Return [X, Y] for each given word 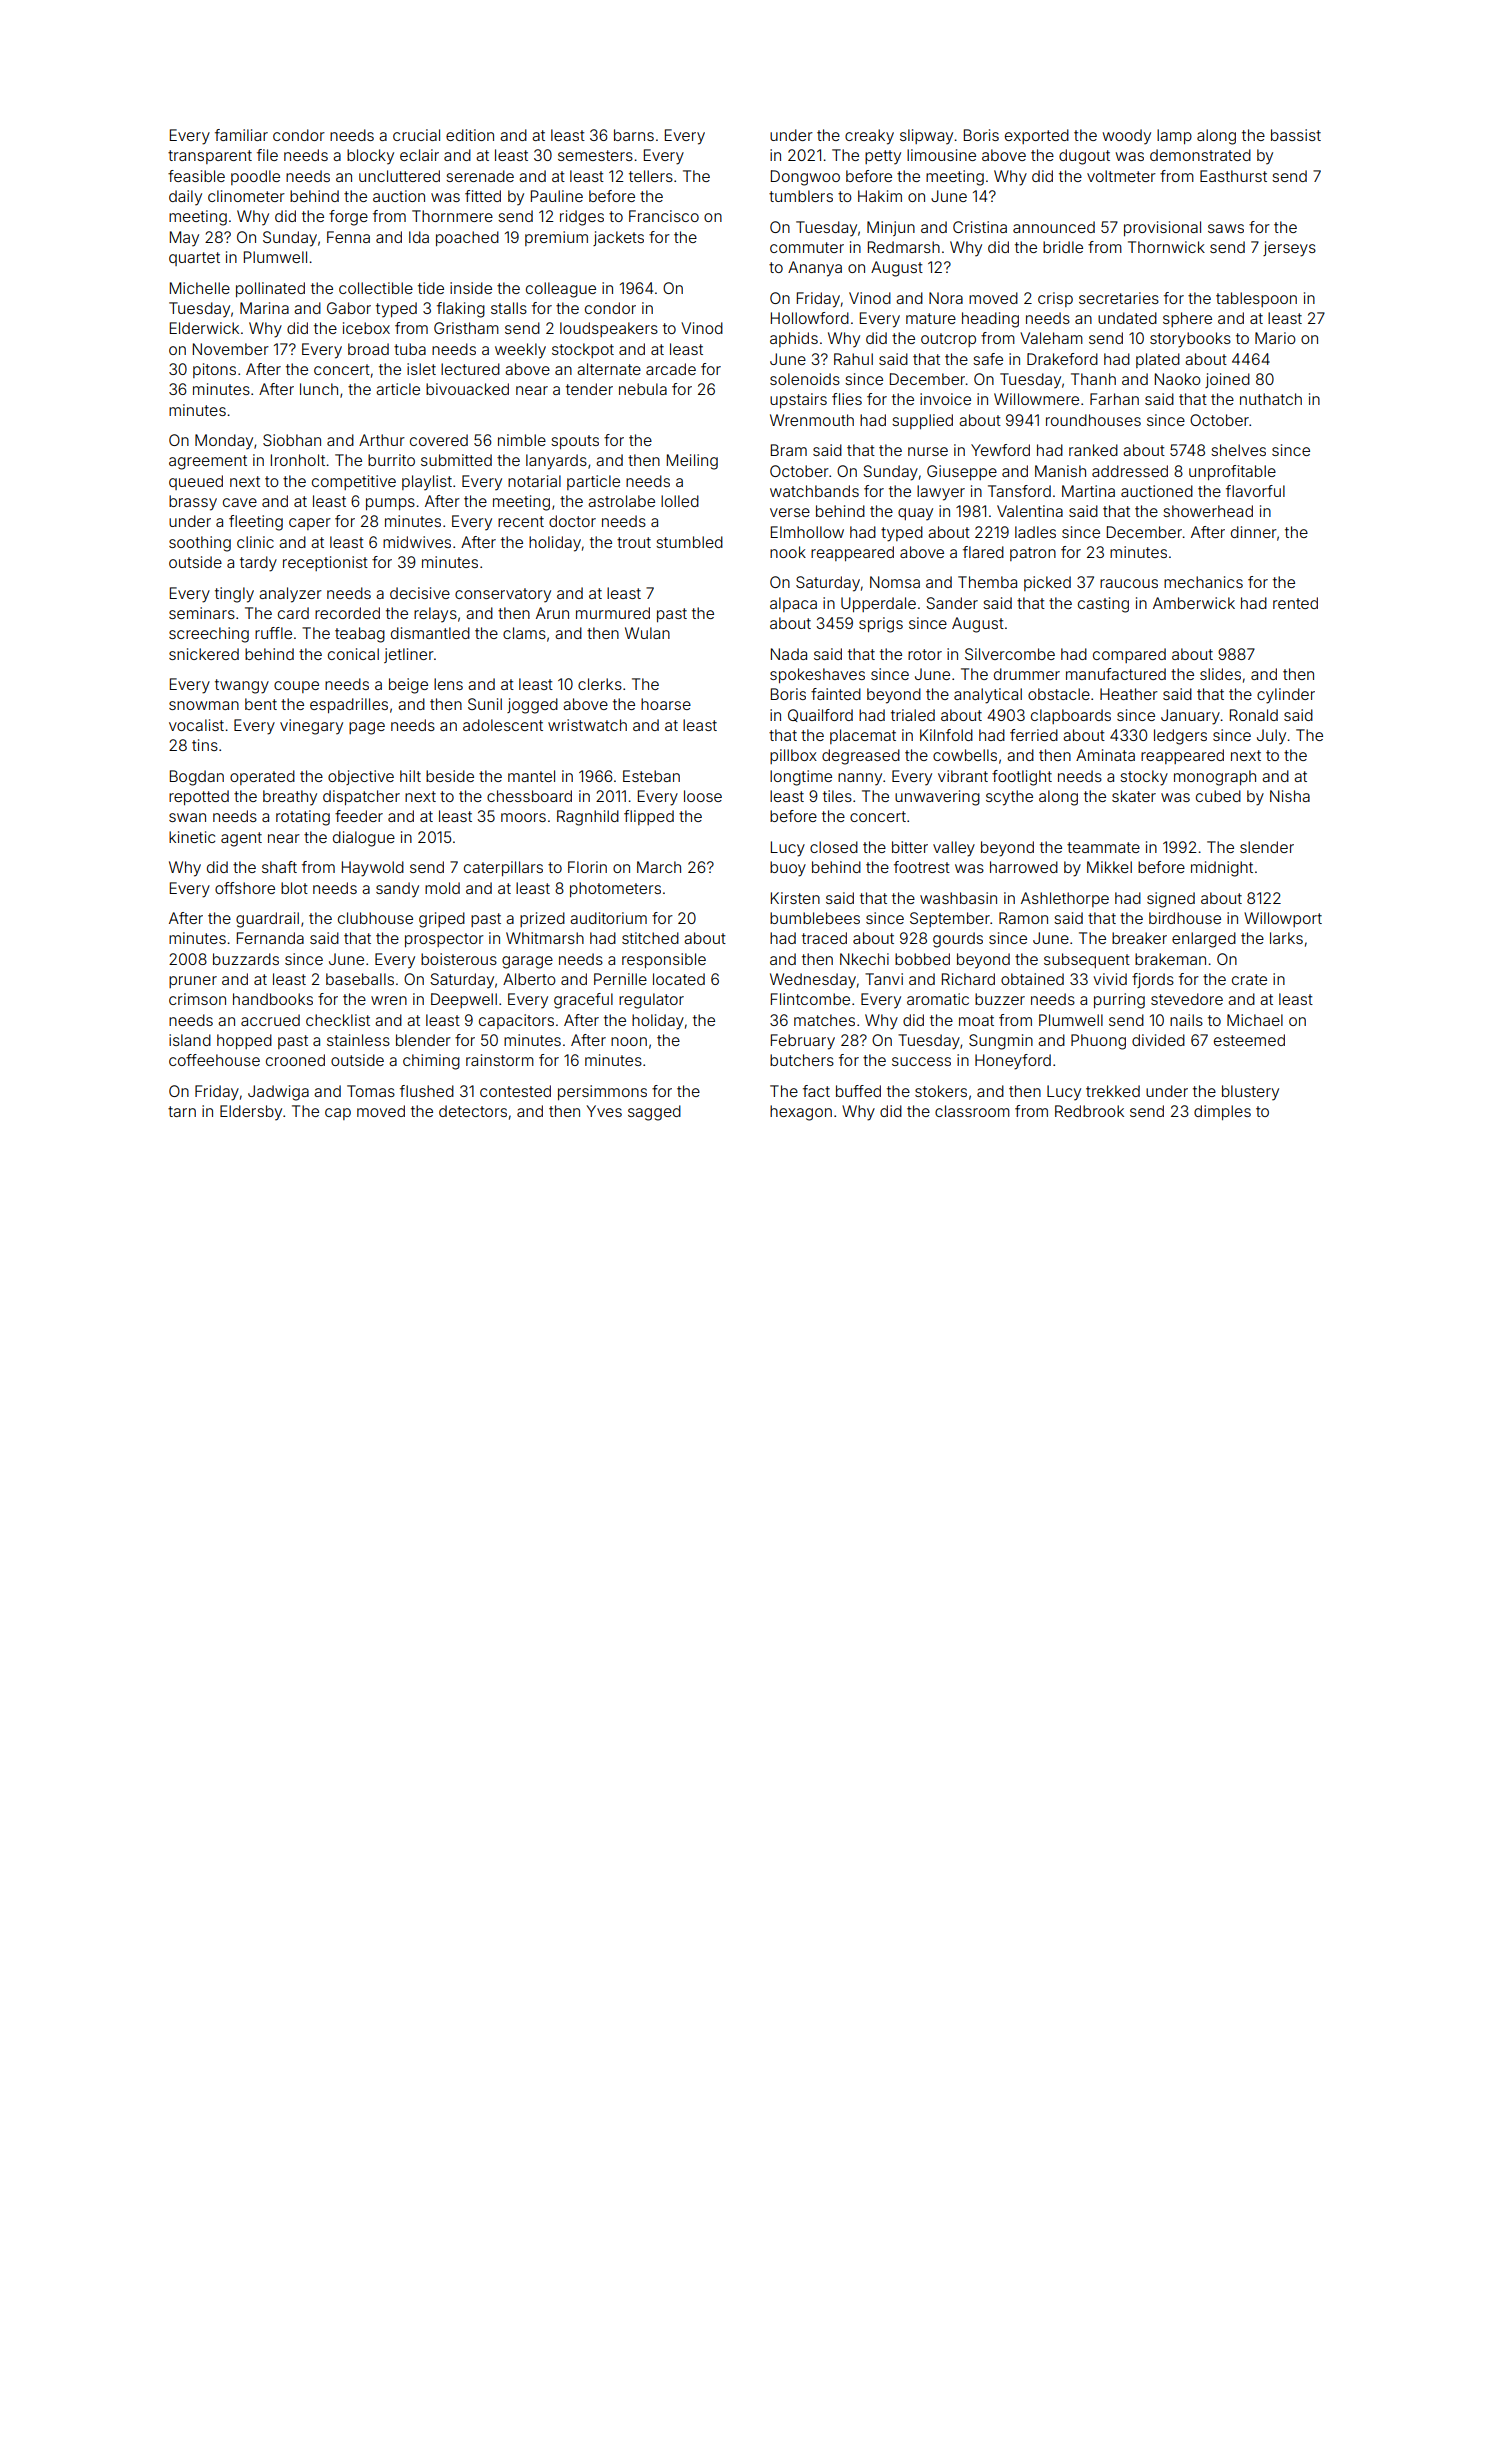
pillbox [793, 756]
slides [1220, 674]
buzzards [246, 959]
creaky [869, 137]
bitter [910, 847]
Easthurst [1233, 176]
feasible [196, 176]
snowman [204, 705]
